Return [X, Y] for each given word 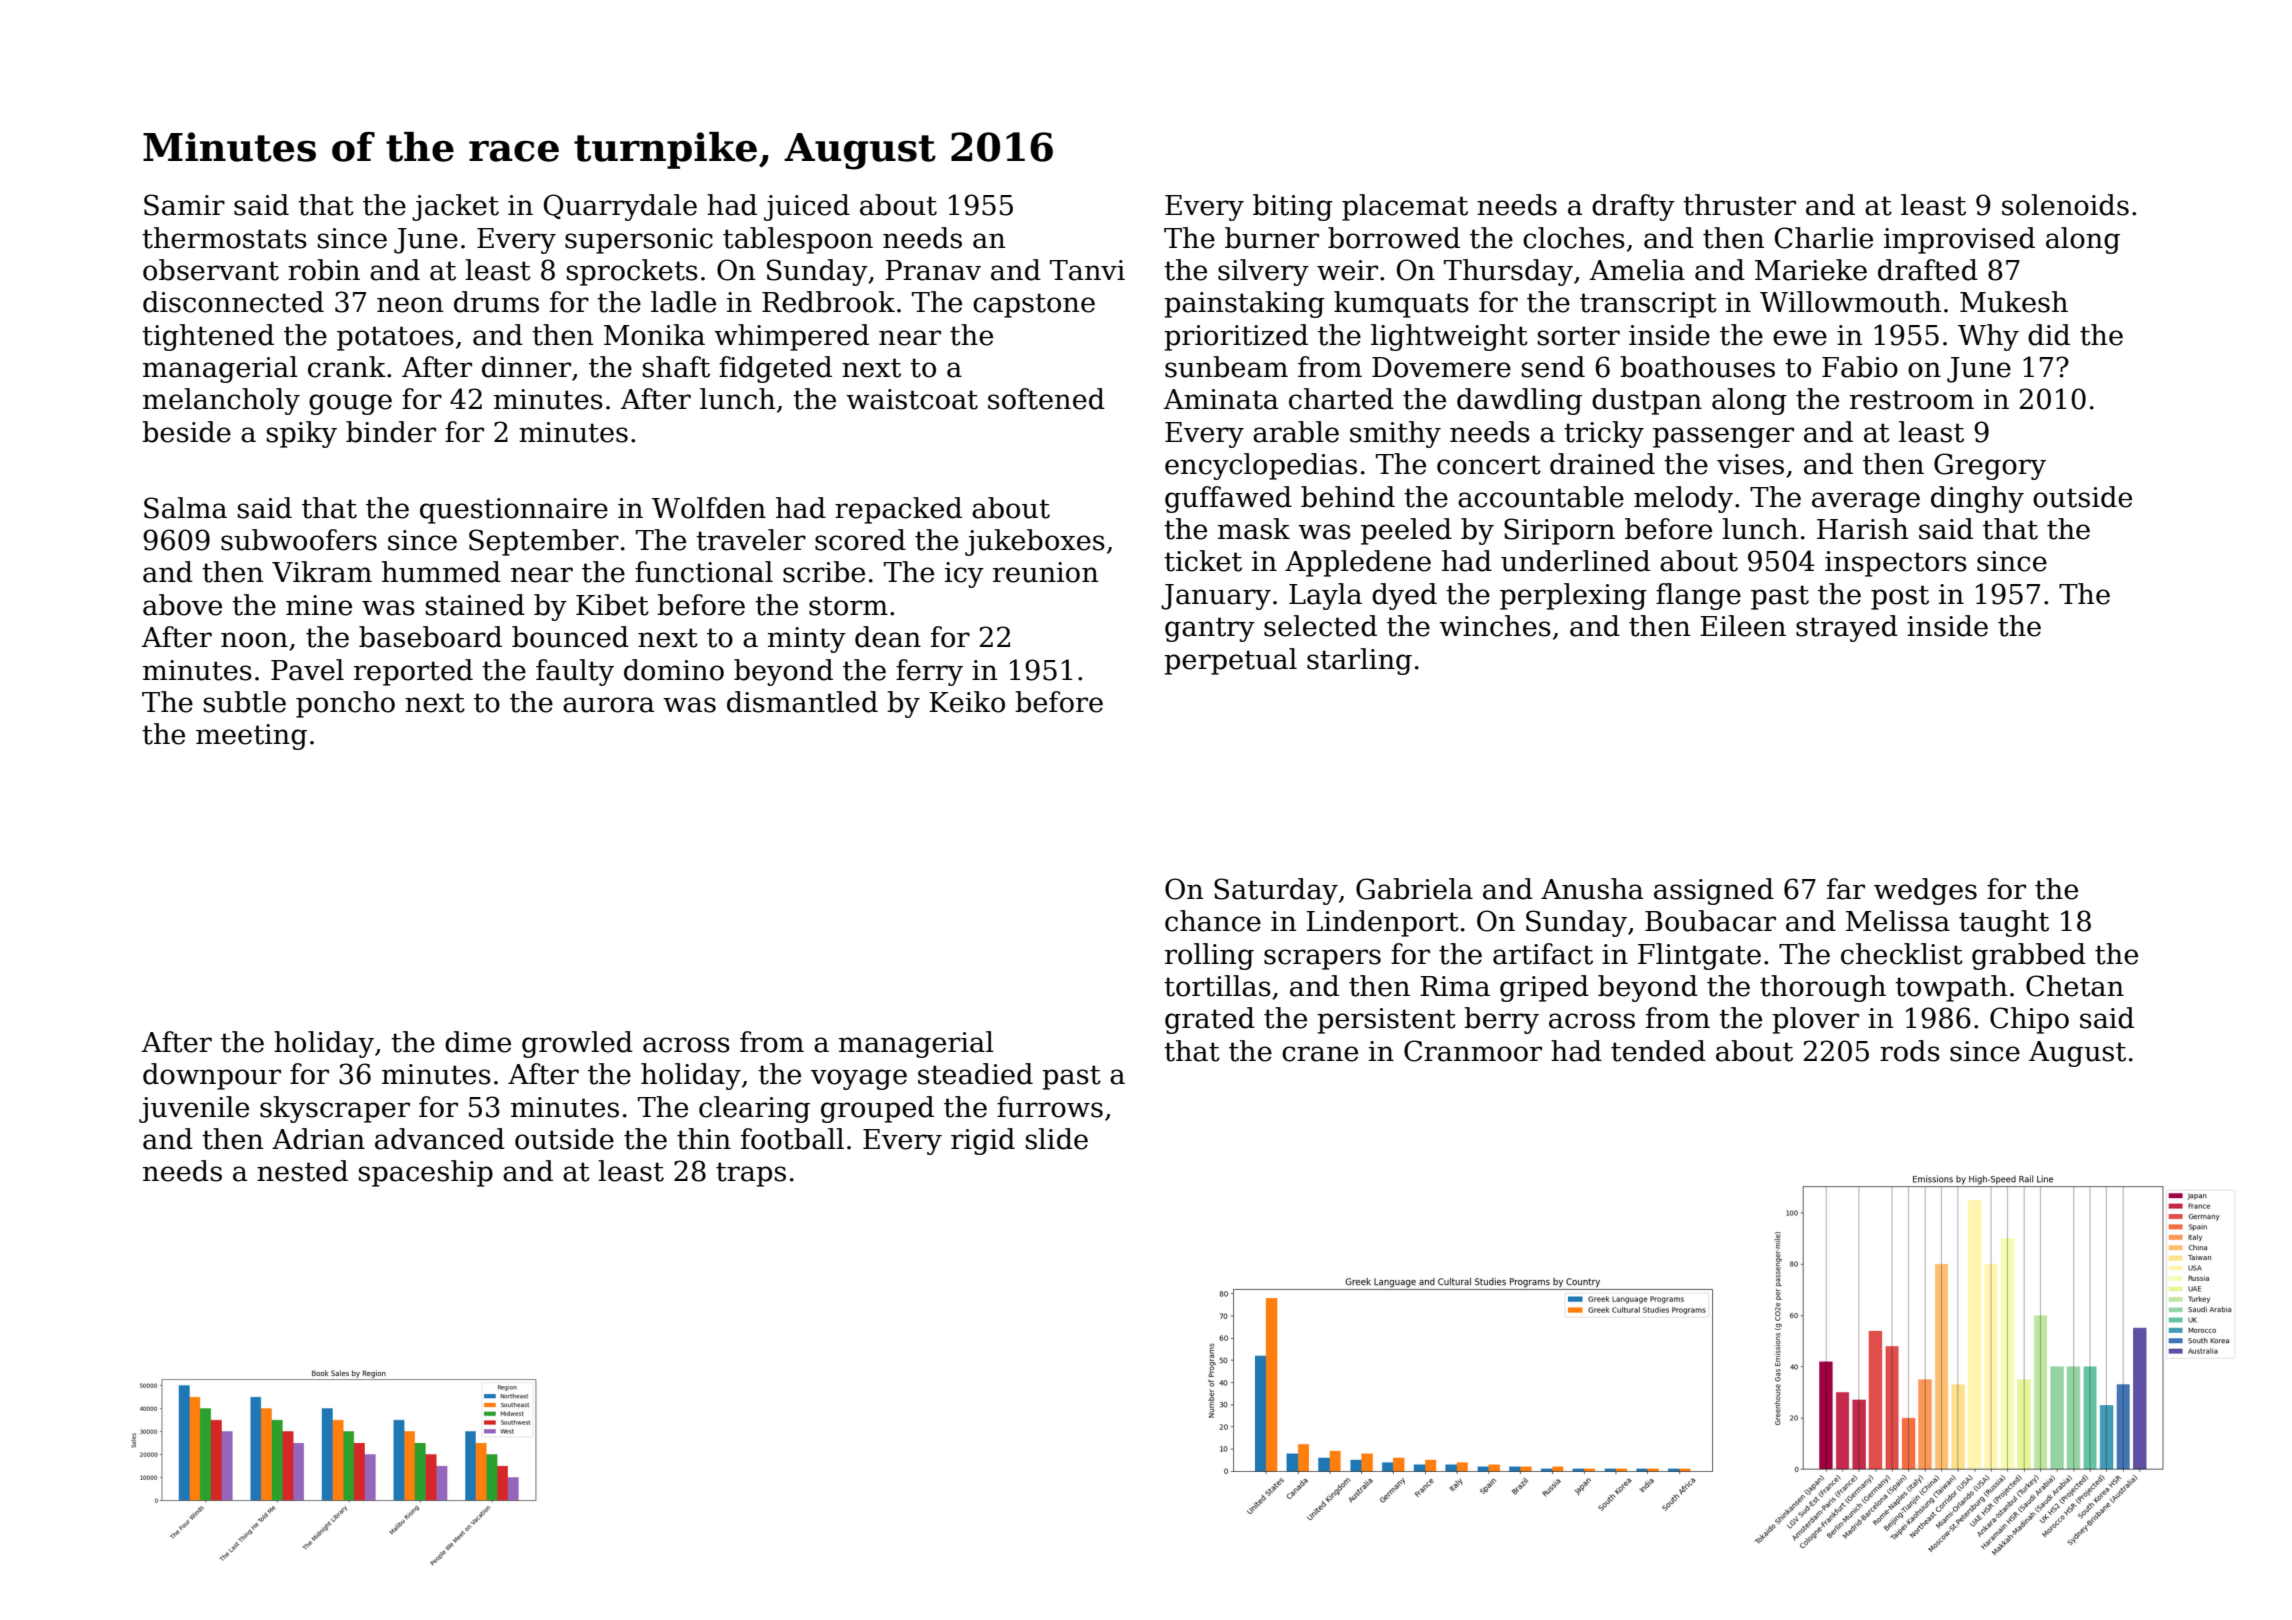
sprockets [632, 272]
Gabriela [1414, 889]
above [182, 605]
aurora [608, 705]
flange [1698, 596]
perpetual [1230, 661]
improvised [1959, 240]
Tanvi [1087, 270]
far [1846, 889]
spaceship [426, 1173]
